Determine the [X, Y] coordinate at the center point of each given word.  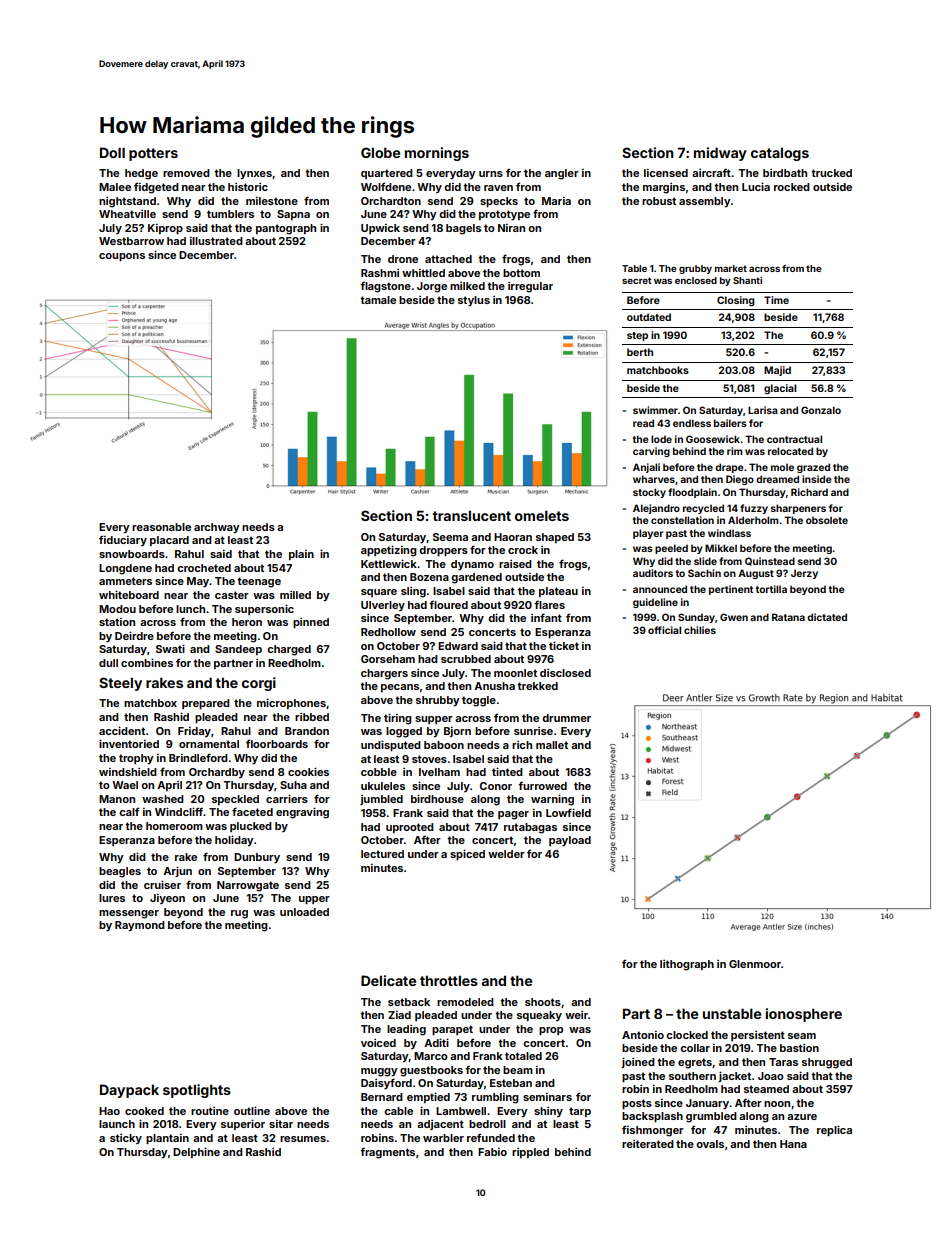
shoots [543, 1002]
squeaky [539, 1016]
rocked [792, 187]
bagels [463, 229]
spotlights [197, 1091]
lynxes [254, 174]
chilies [700, 630]
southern [692, 1076]
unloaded [304, 912]
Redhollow [388, 632]
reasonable [161, 527]
